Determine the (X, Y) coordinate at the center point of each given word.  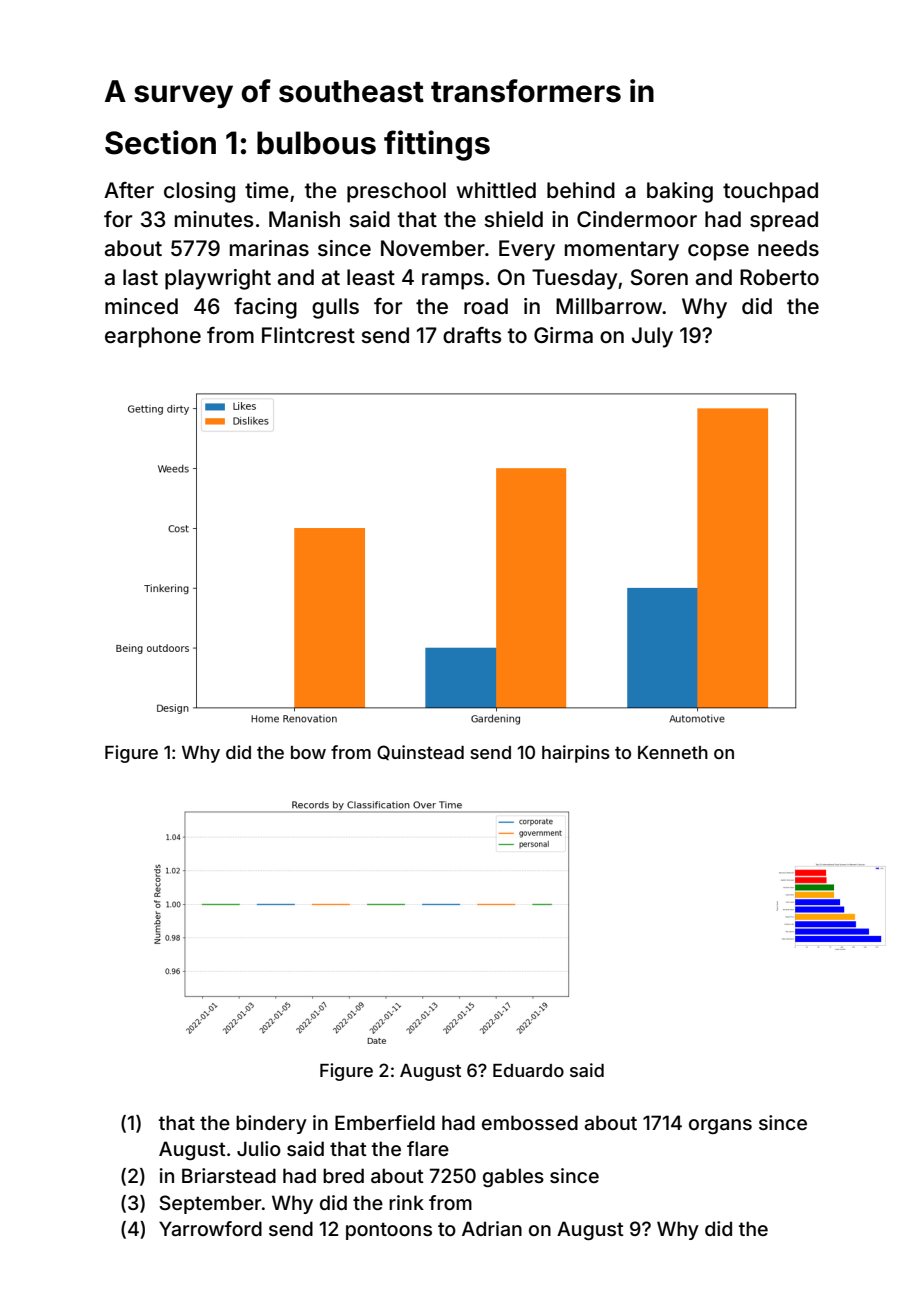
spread (784, 221)
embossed (530, 1122)
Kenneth (673, 752)
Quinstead (420, 752)
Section (160, 142)
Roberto (779, 277)
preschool (396, 192)
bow (308, 752)
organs (720, 1126)
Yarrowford (210, 1228)
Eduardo (528, 1070)
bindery (271, 1124)
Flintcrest (308, 335)
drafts (472, 335)
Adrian (492, 1228)
